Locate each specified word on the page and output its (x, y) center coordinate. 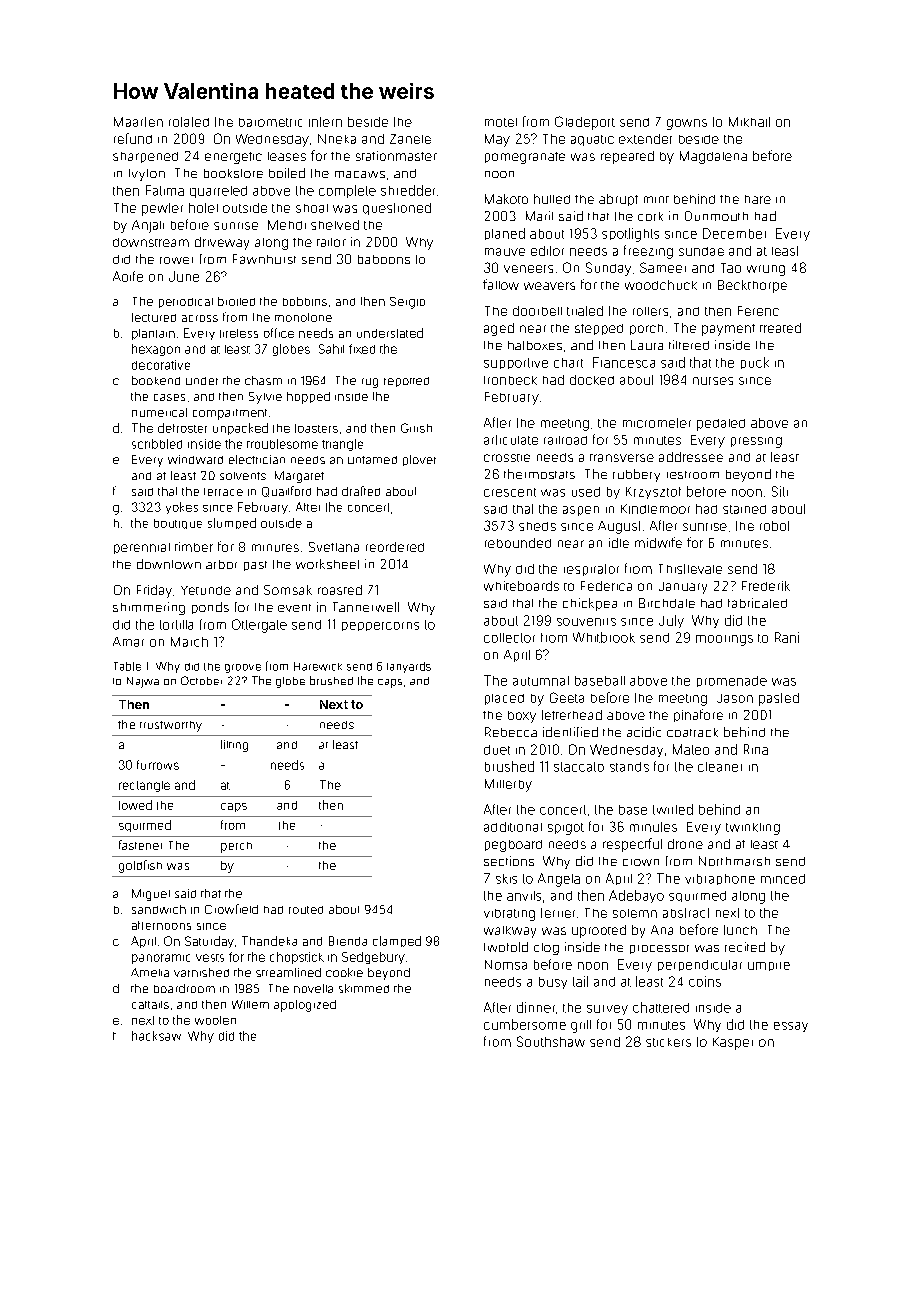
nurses (713, 381)
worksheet (327, 564)
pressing (756, 442)
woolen (215, 1020)
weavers (549, 286)
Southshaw (551, 1041)
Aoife (128, 276)
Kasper (733, 1043)
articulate (511, 440)
